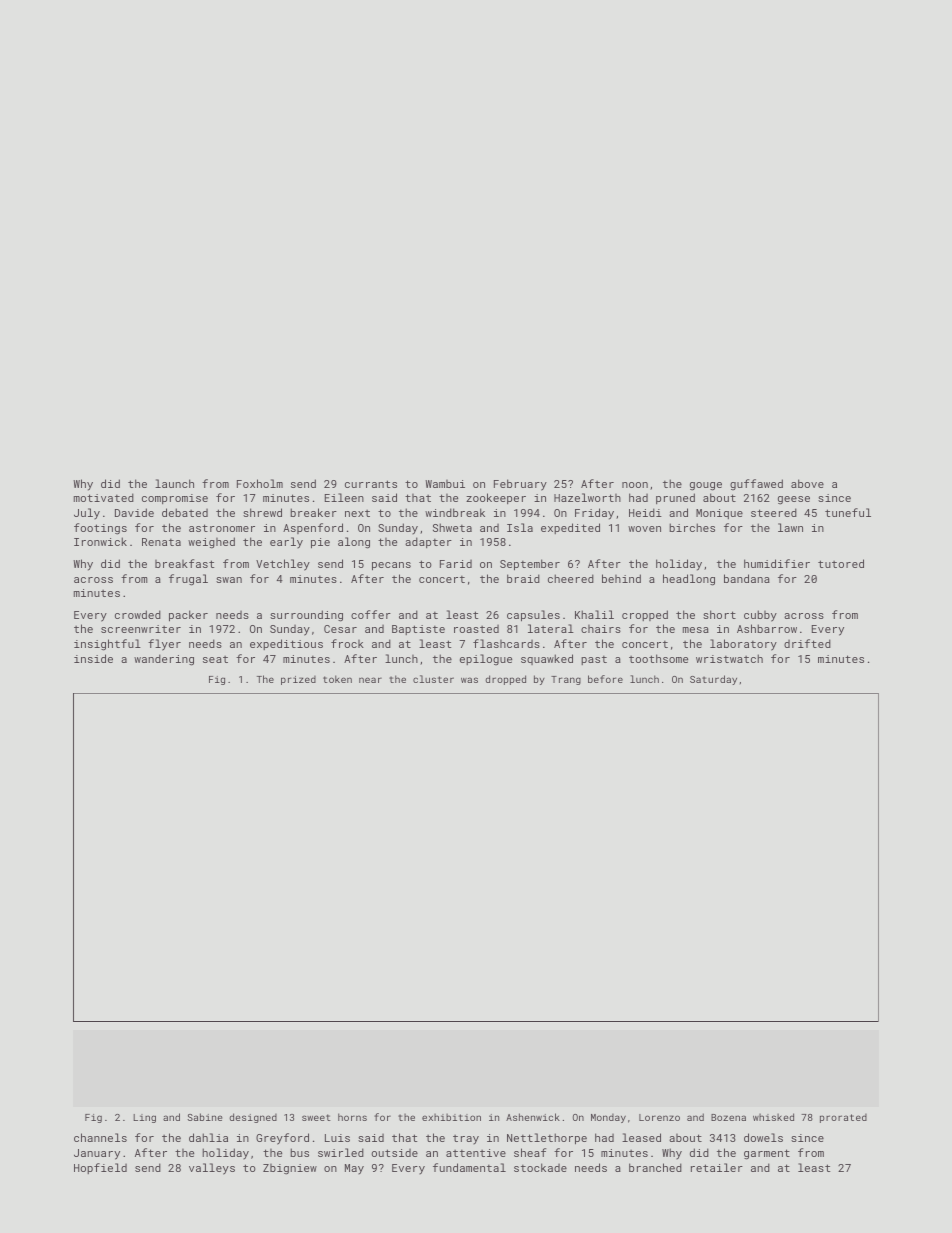 This screenshot has width=952, height=1233. What do you see at coordinates (337, 679) in the screenshot?
I see `token` at bounding box center [337, 679].
